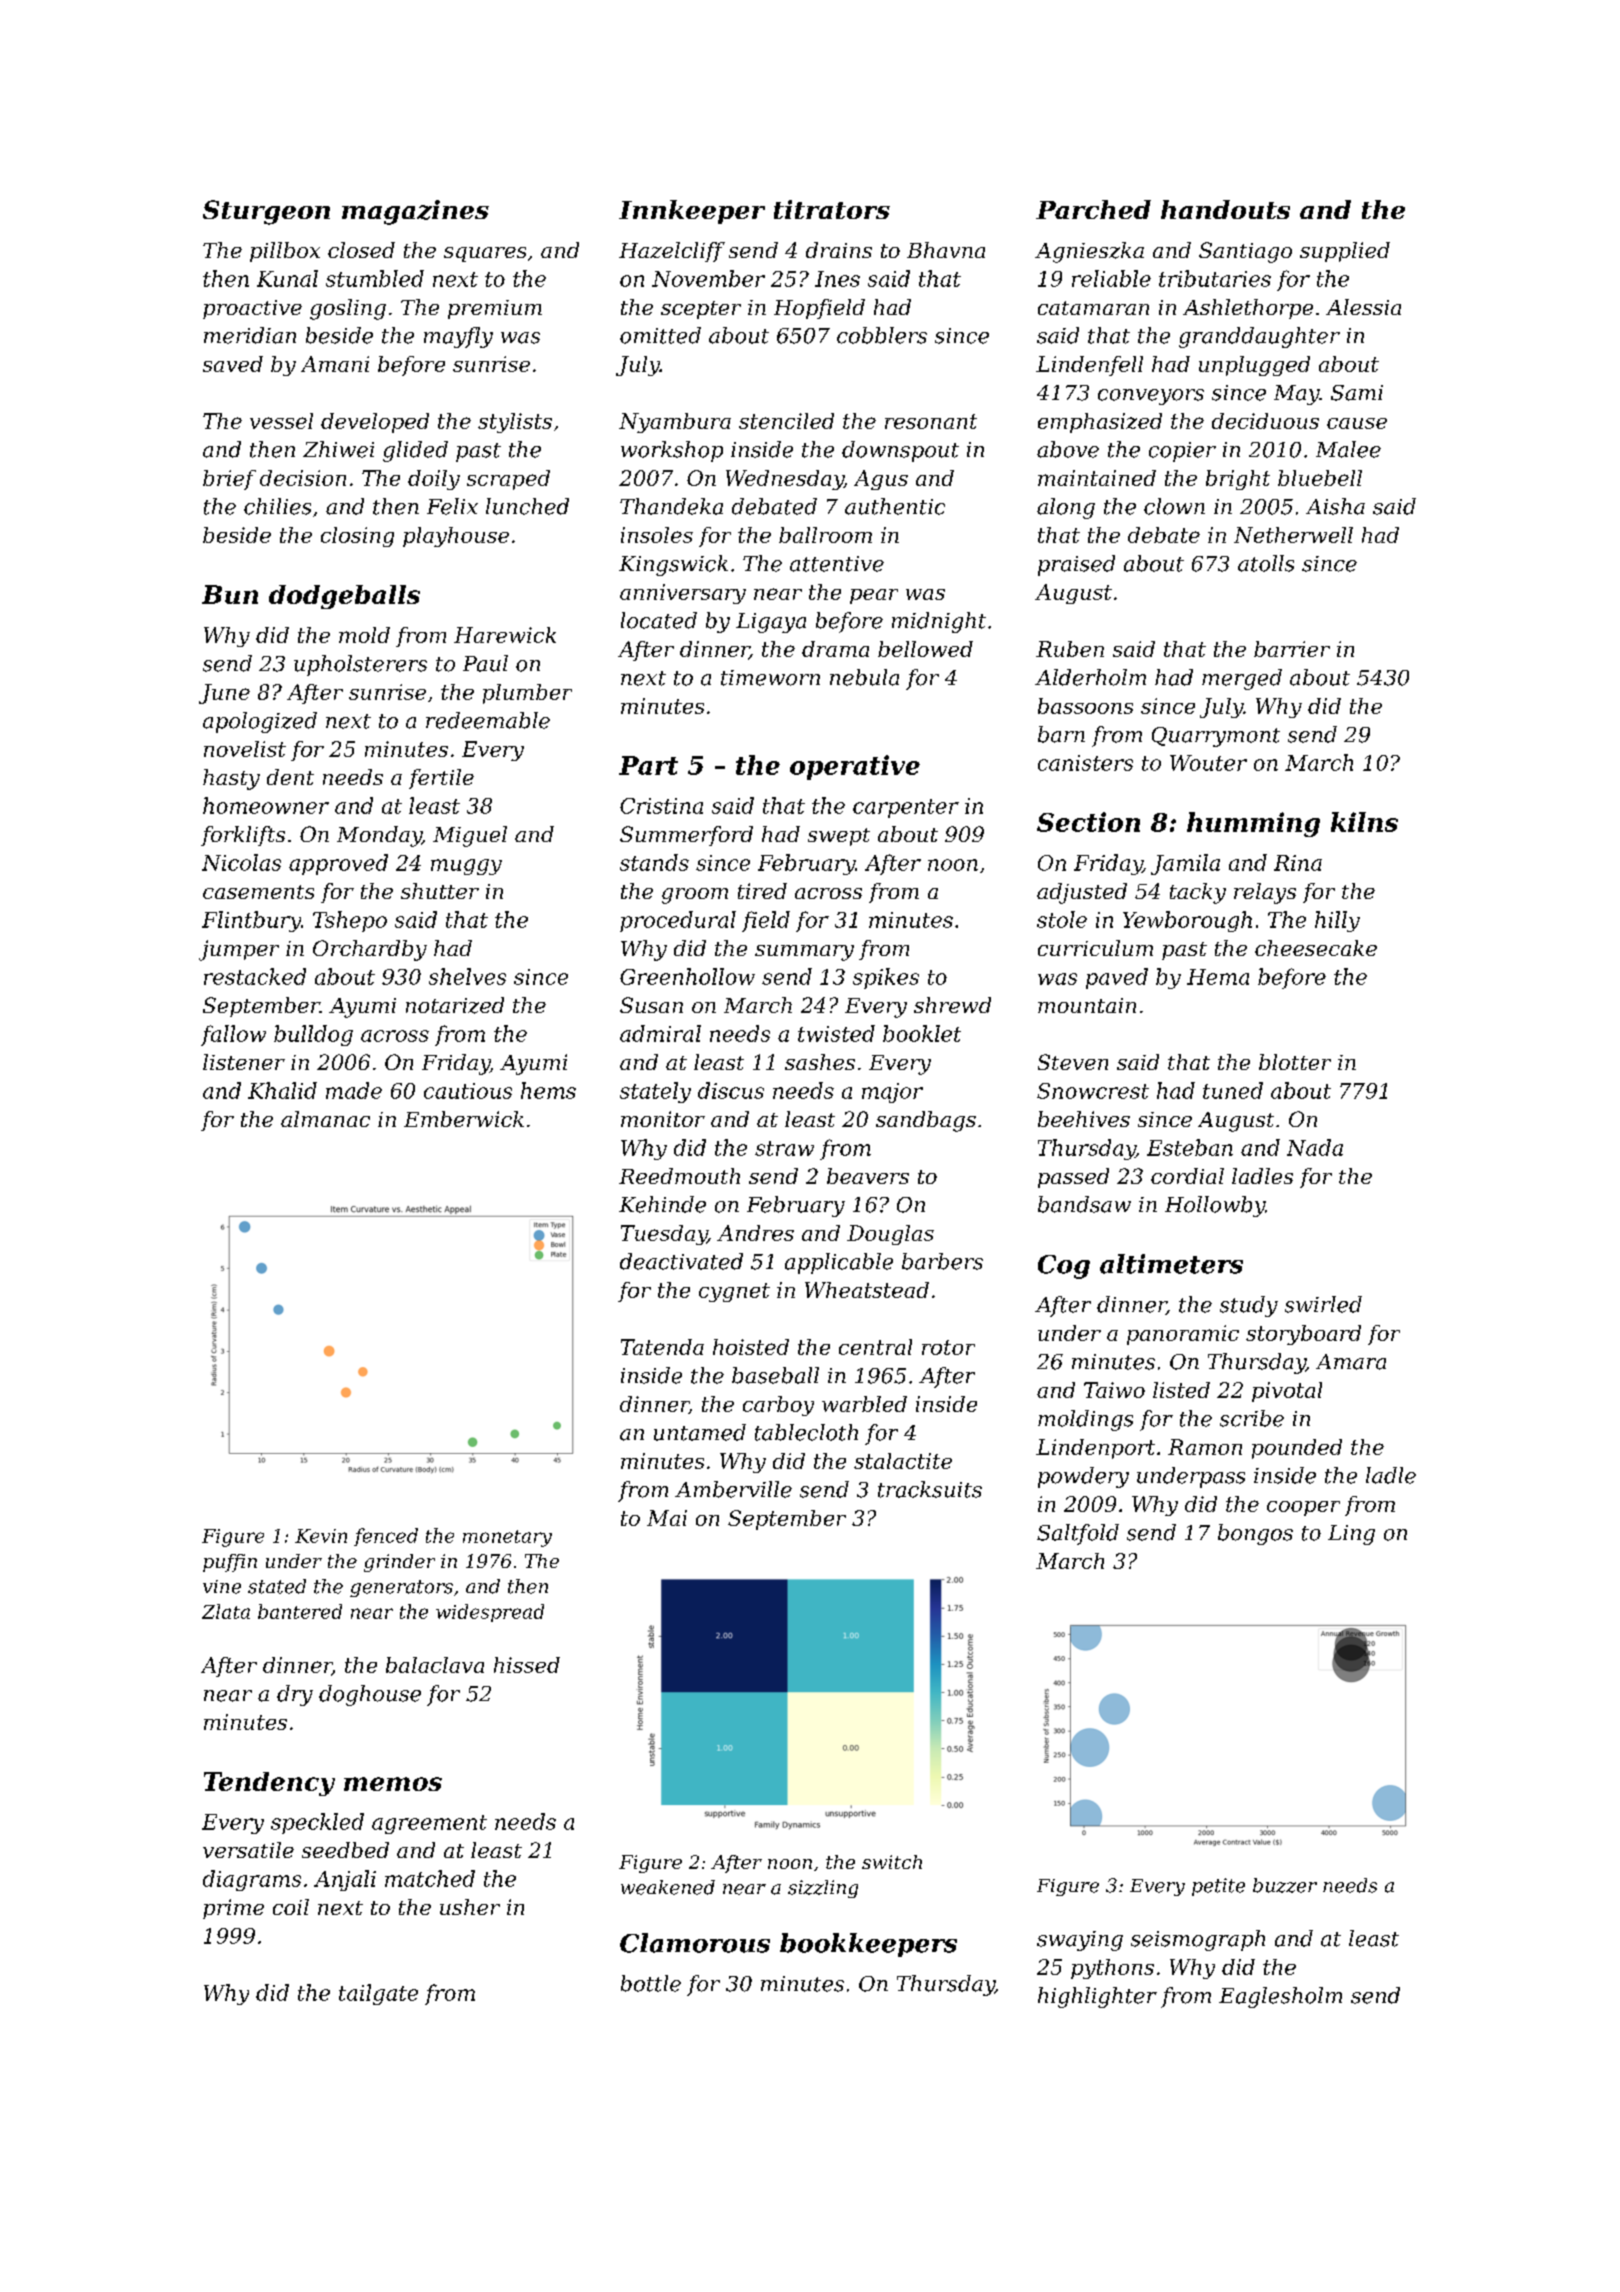 This screenshot has width=1620, height=2292. I want to click on bulldog, so click(313, 1035).
